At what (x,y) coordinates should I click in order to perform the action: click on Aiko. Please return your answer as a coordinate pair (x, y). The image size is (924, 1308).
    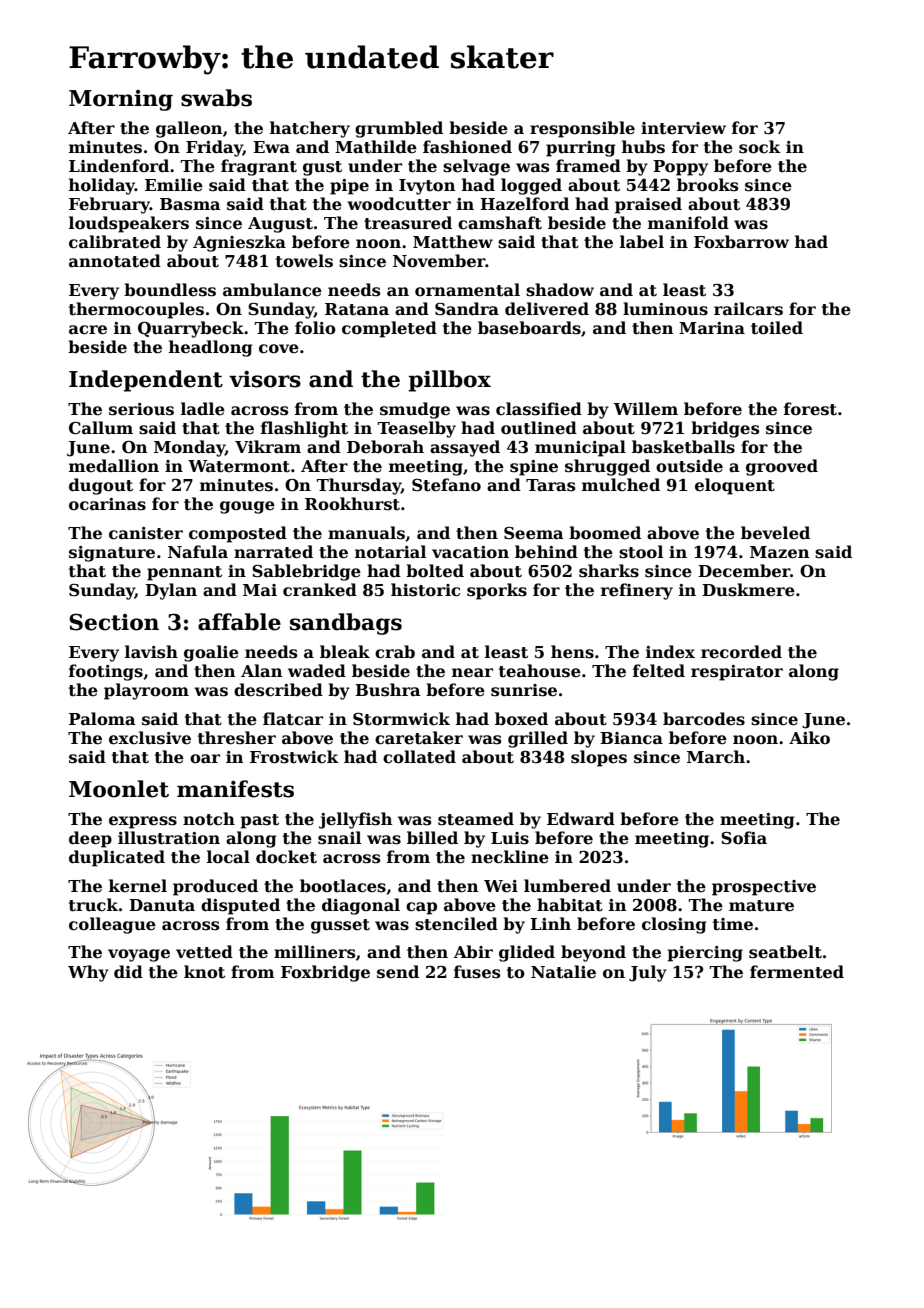
    Looking at the image, I should click on (809, 737).
